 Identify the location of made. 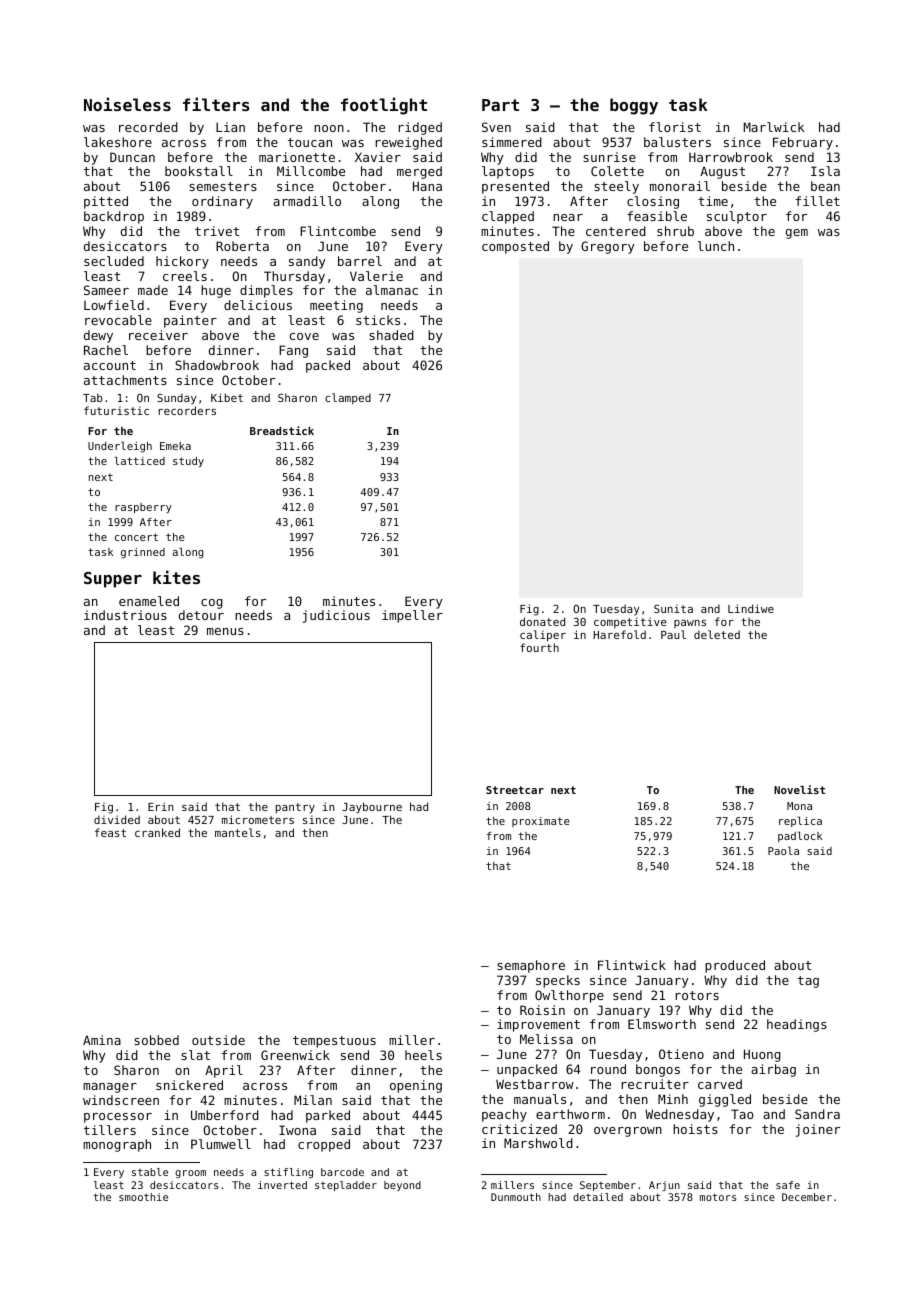
(153, 290).
